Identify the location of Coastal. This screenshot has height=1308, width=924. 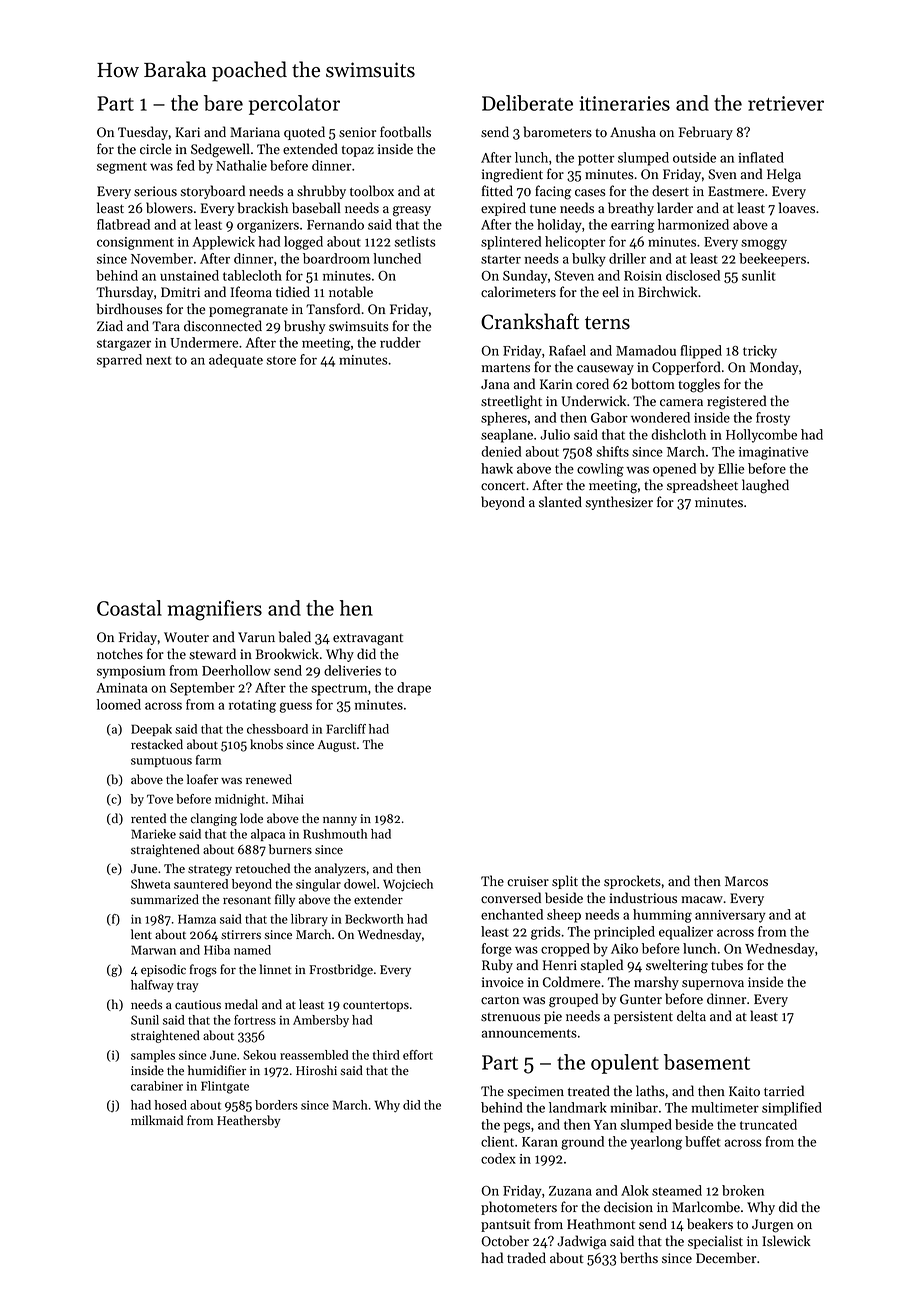
(129, 608).
